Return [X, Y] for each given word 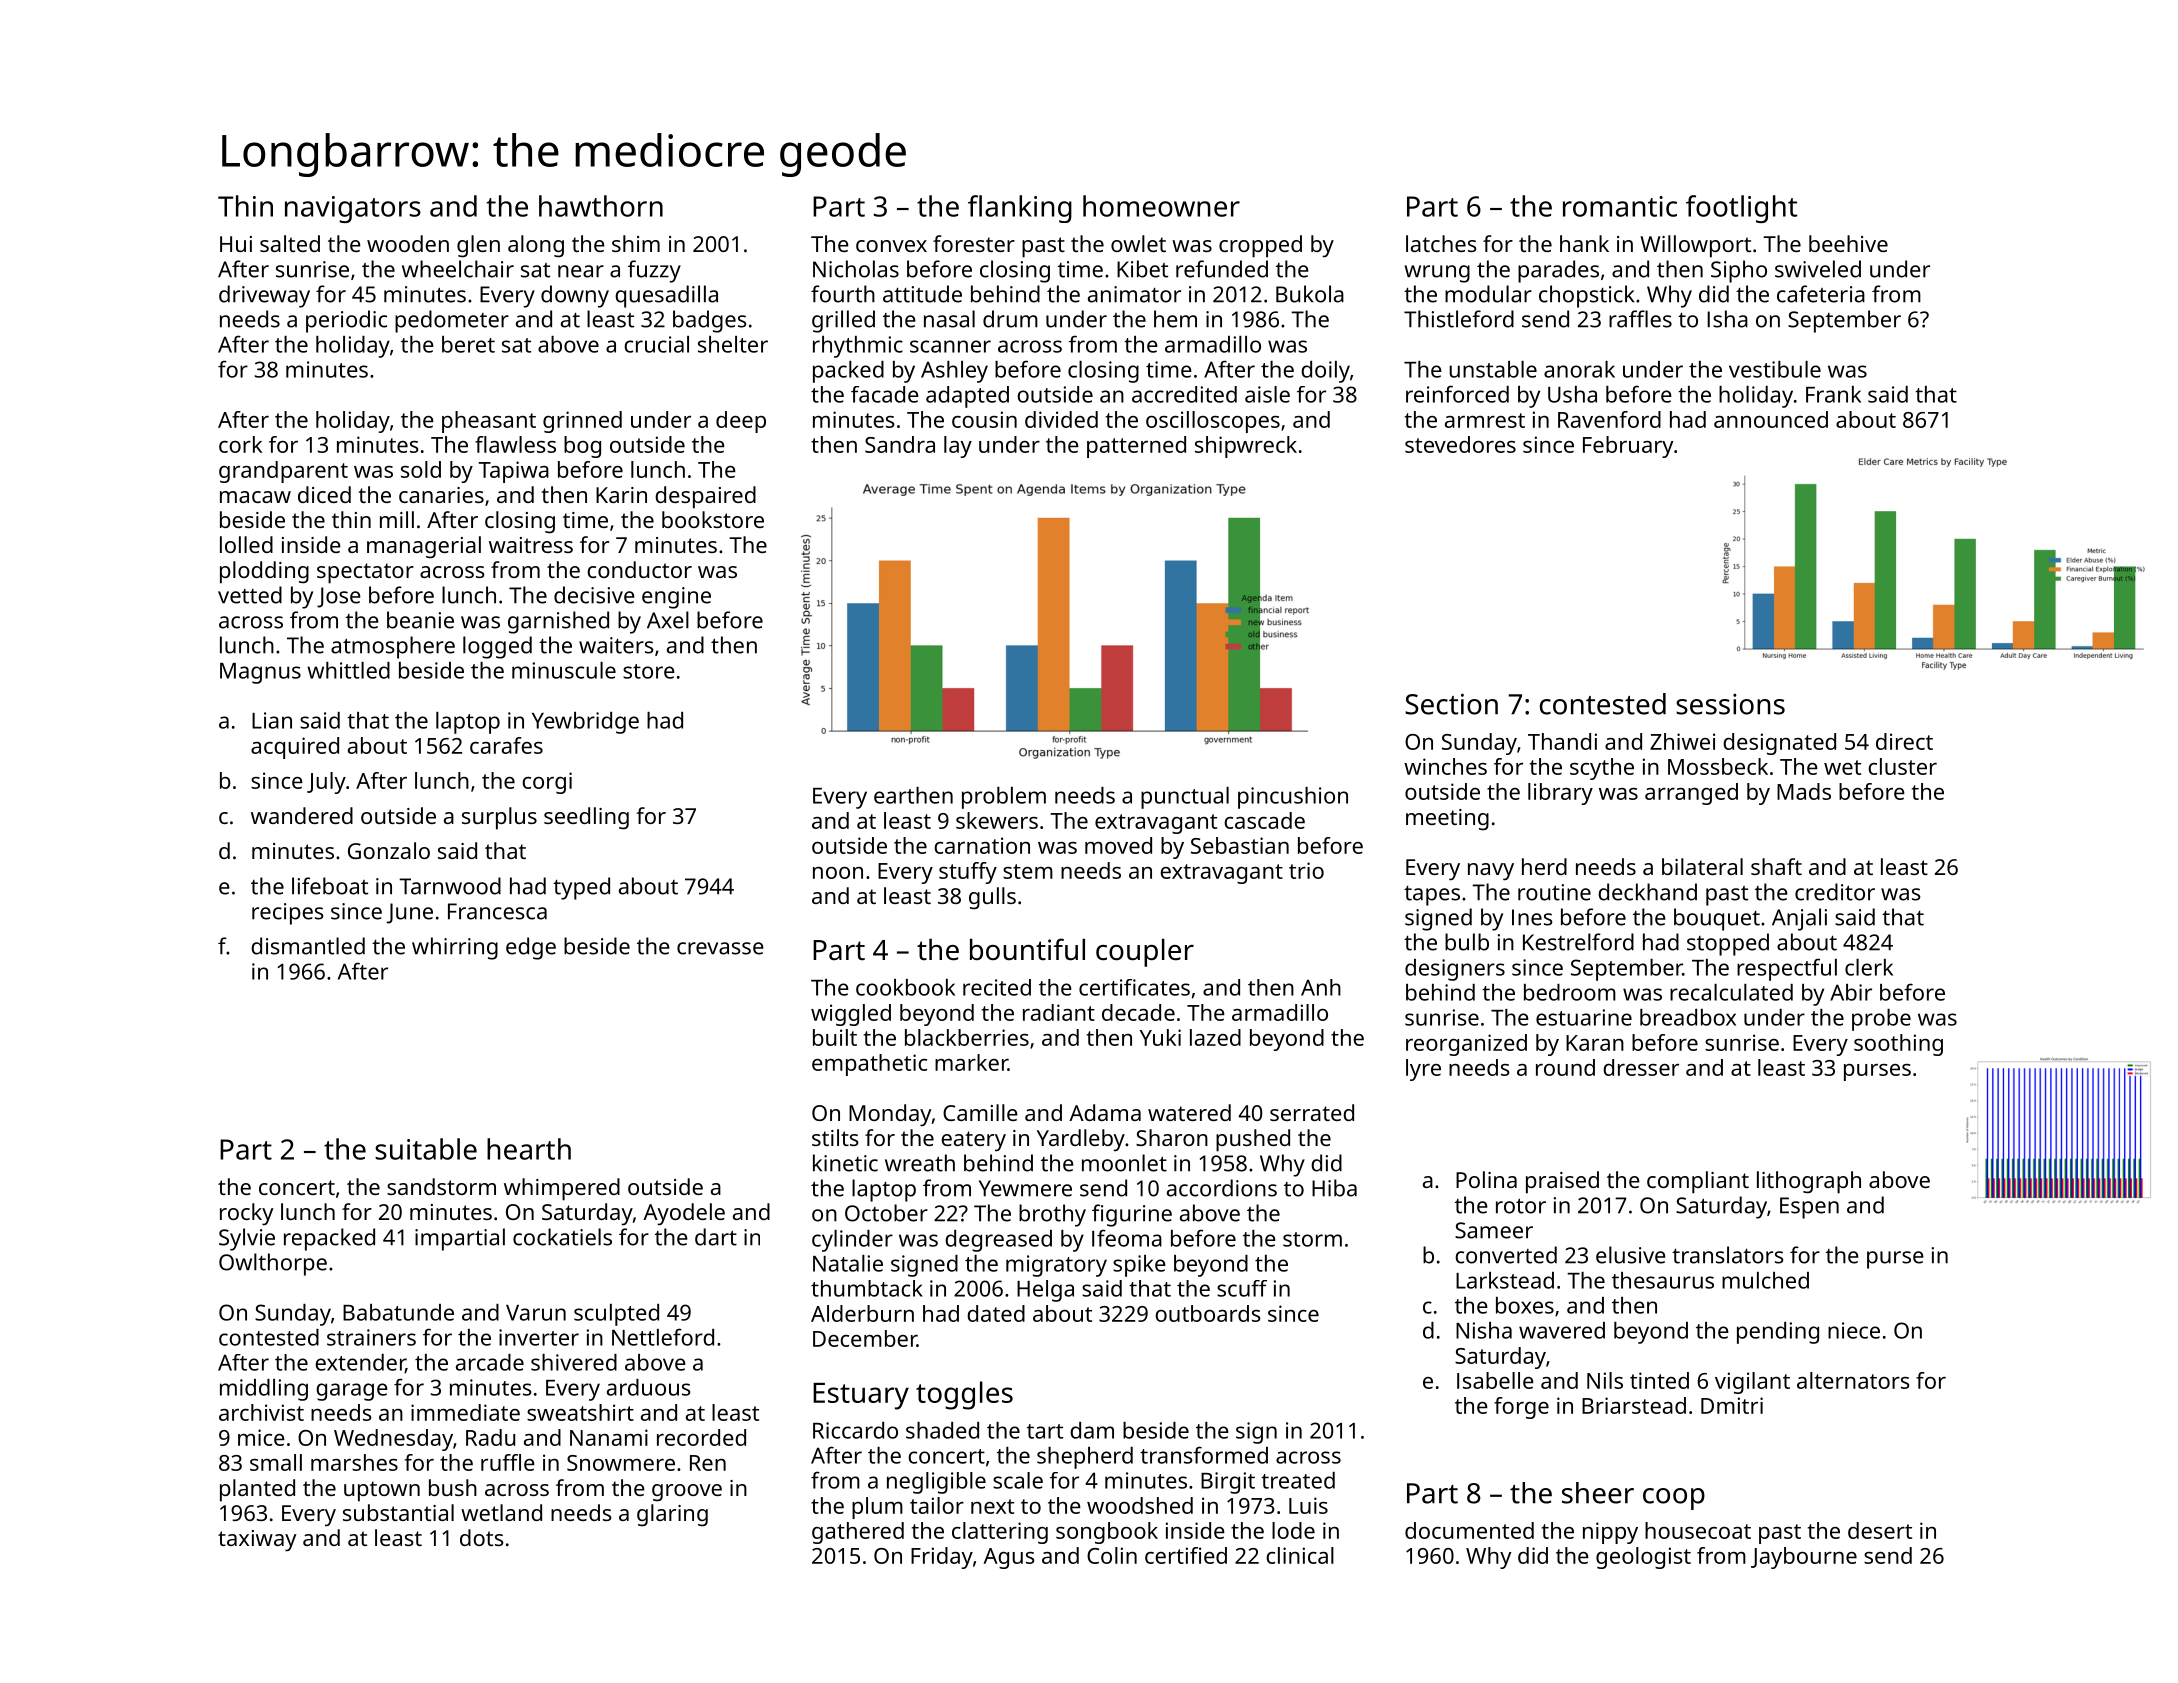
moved [1118, 845]
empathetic [869, 1065]
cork [240, 444]
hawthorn [601, 206]
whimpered [562, 1189]
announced [1771, 419]
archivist [261, 1412]
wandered [302, 815]
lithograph [1809, 1182]
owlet [1138, 243]
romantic [1620, 206]
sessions [1730, 704]
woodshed [1140, 1505]
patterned [1136, 447]
